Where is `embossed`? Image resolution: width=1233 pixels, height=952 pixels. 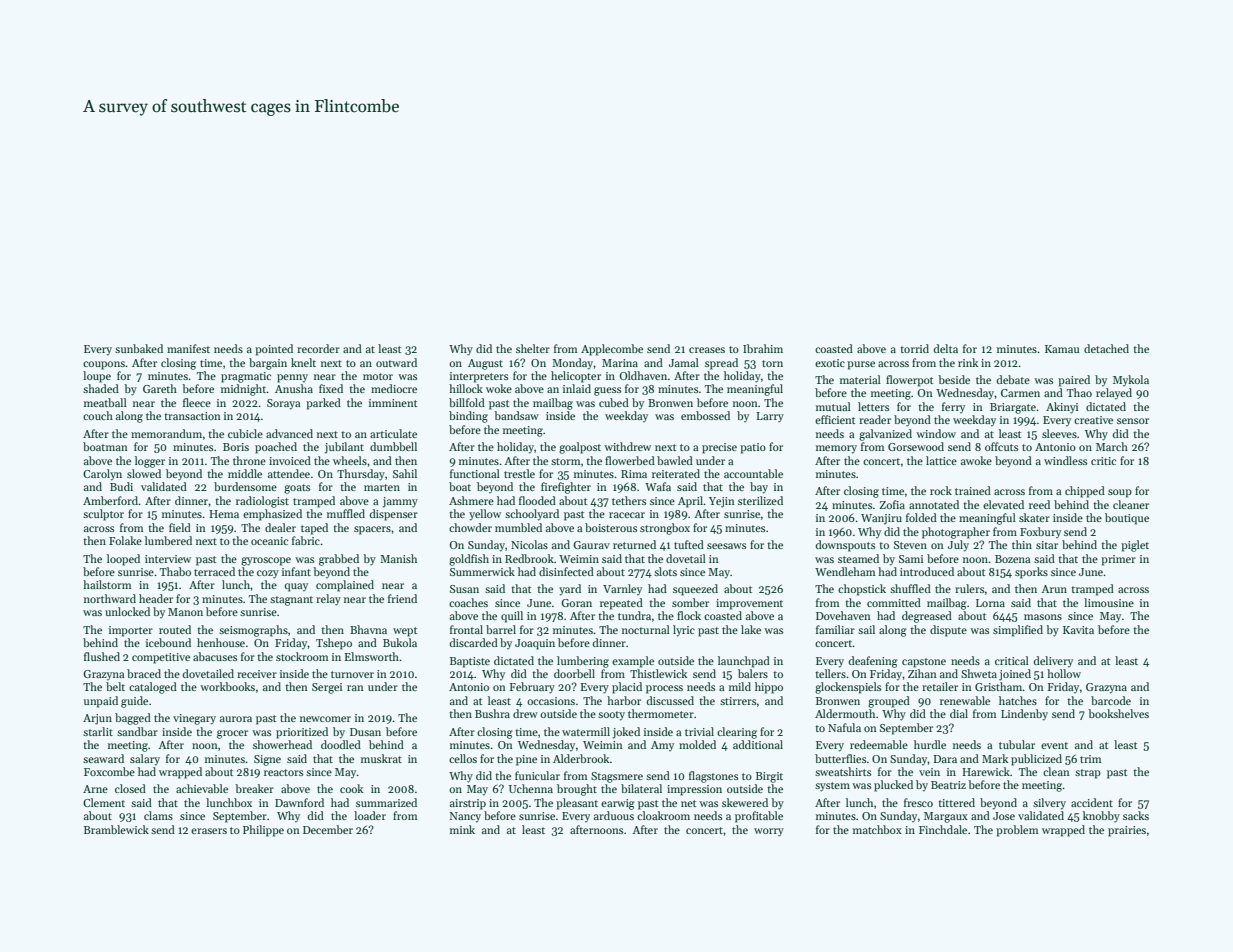
embossed is located at coordinates (705, 415).
